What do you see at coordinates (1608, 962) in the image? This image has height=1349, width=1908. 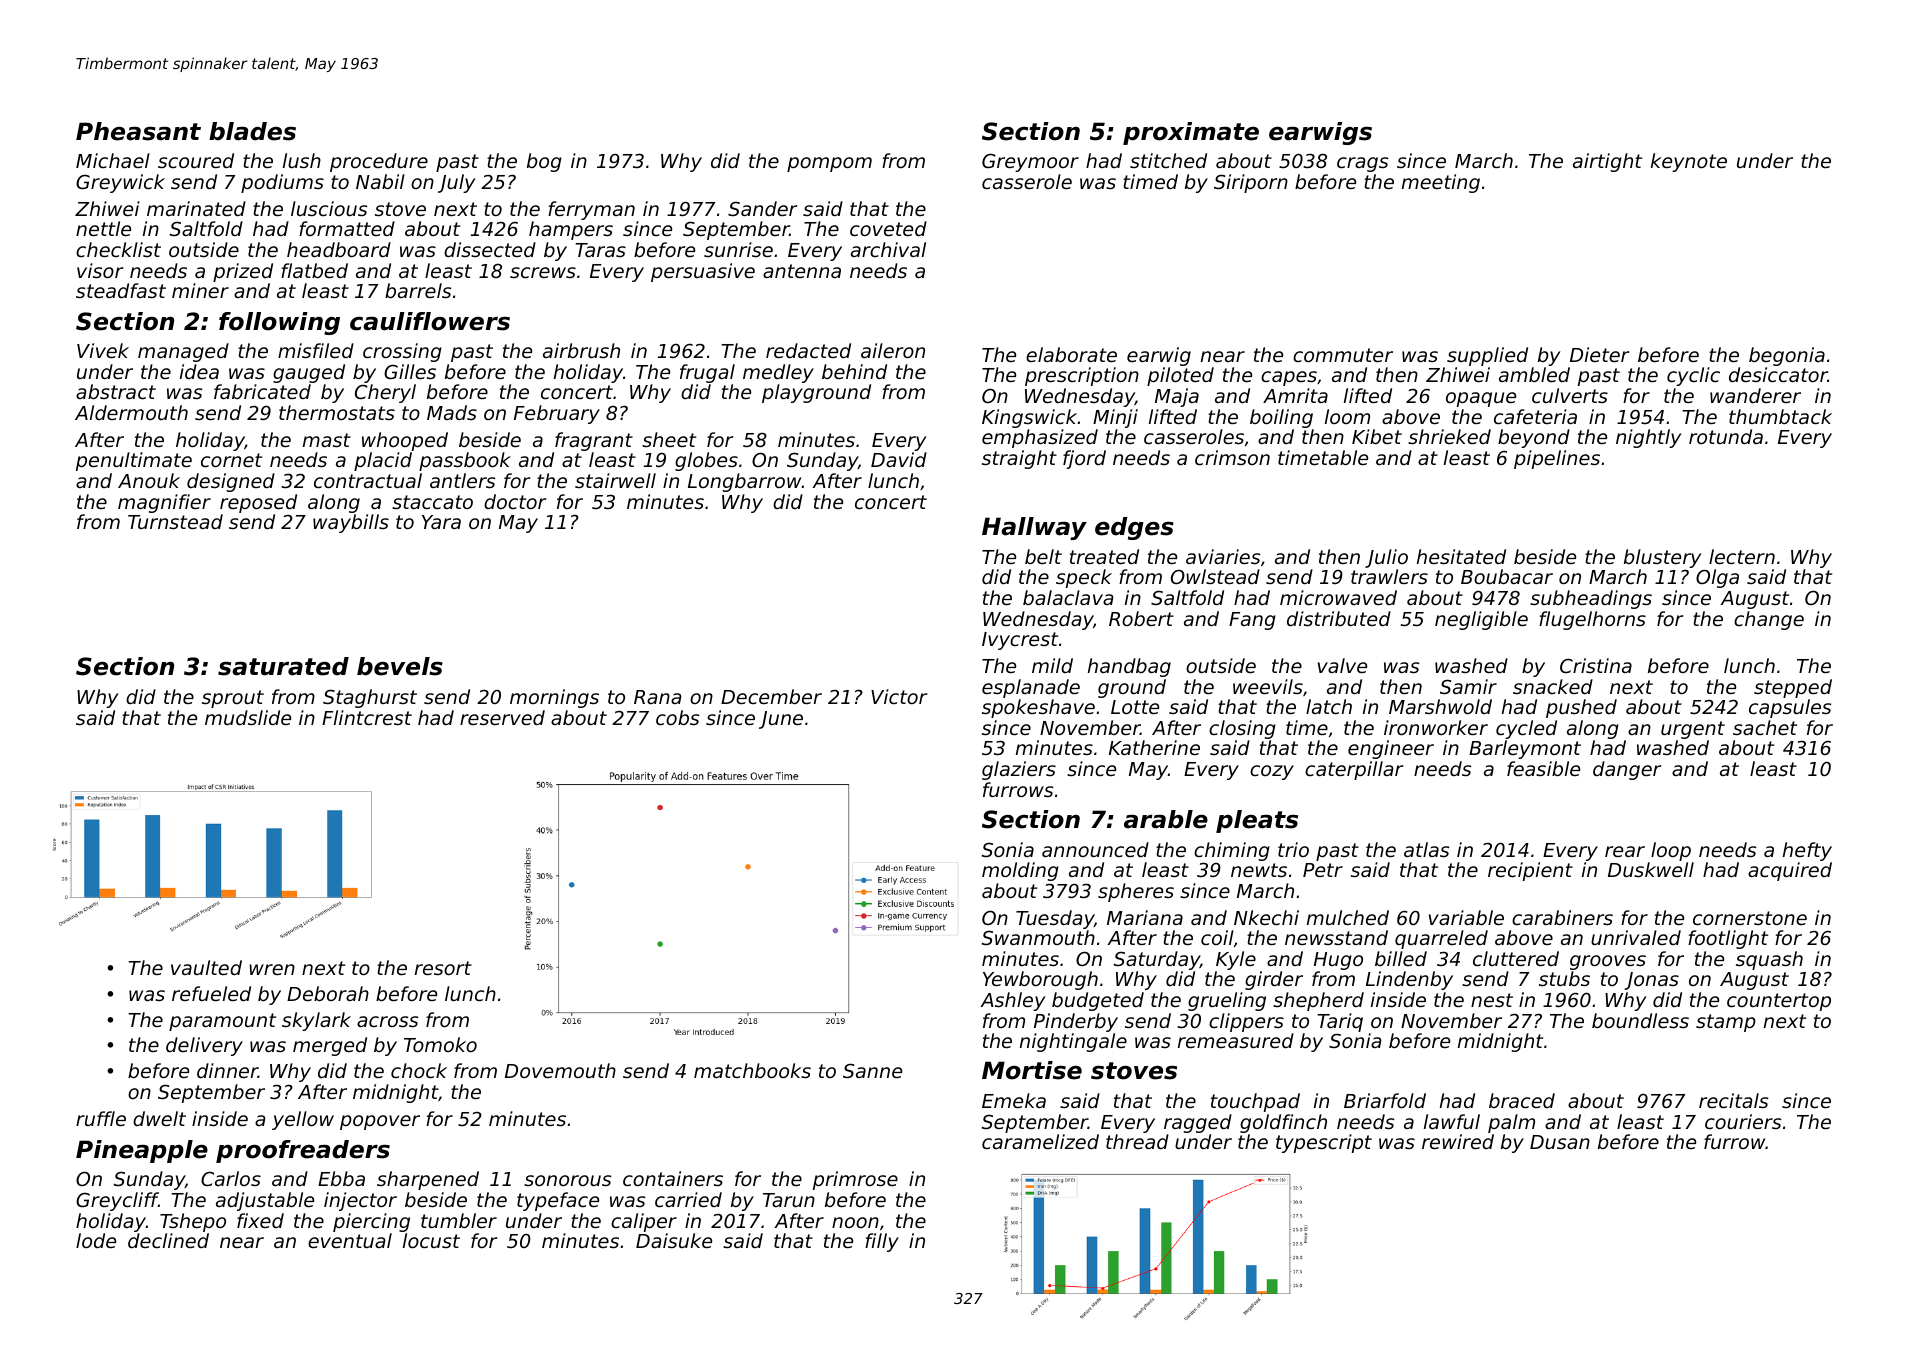 I see `grooves` at bounding box center [1608, 962].
